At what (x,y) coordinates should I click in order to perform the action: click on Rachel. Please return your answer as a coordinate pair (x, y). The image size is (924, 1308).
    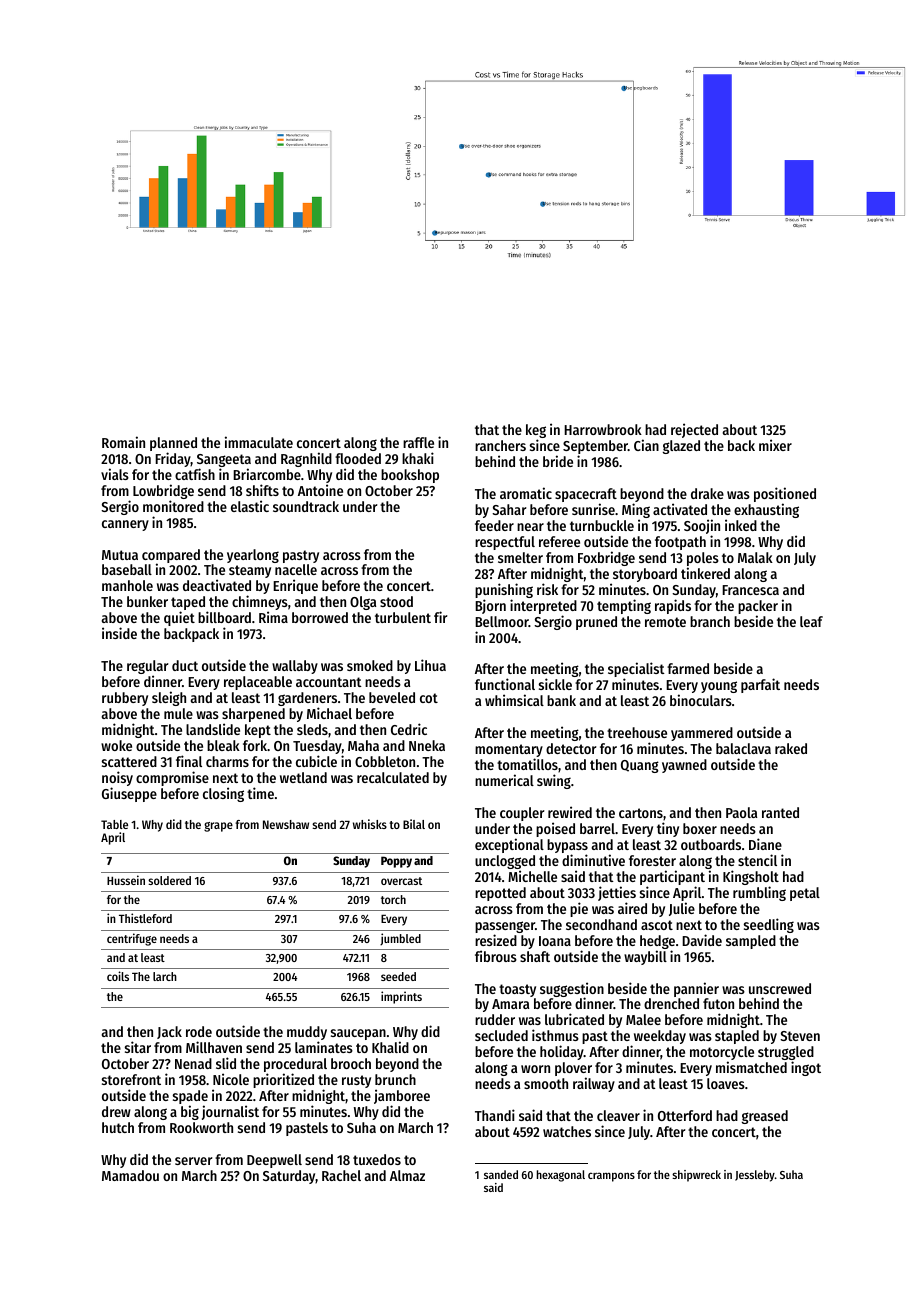
    Looking at the image, I should click on (341, 1175).
